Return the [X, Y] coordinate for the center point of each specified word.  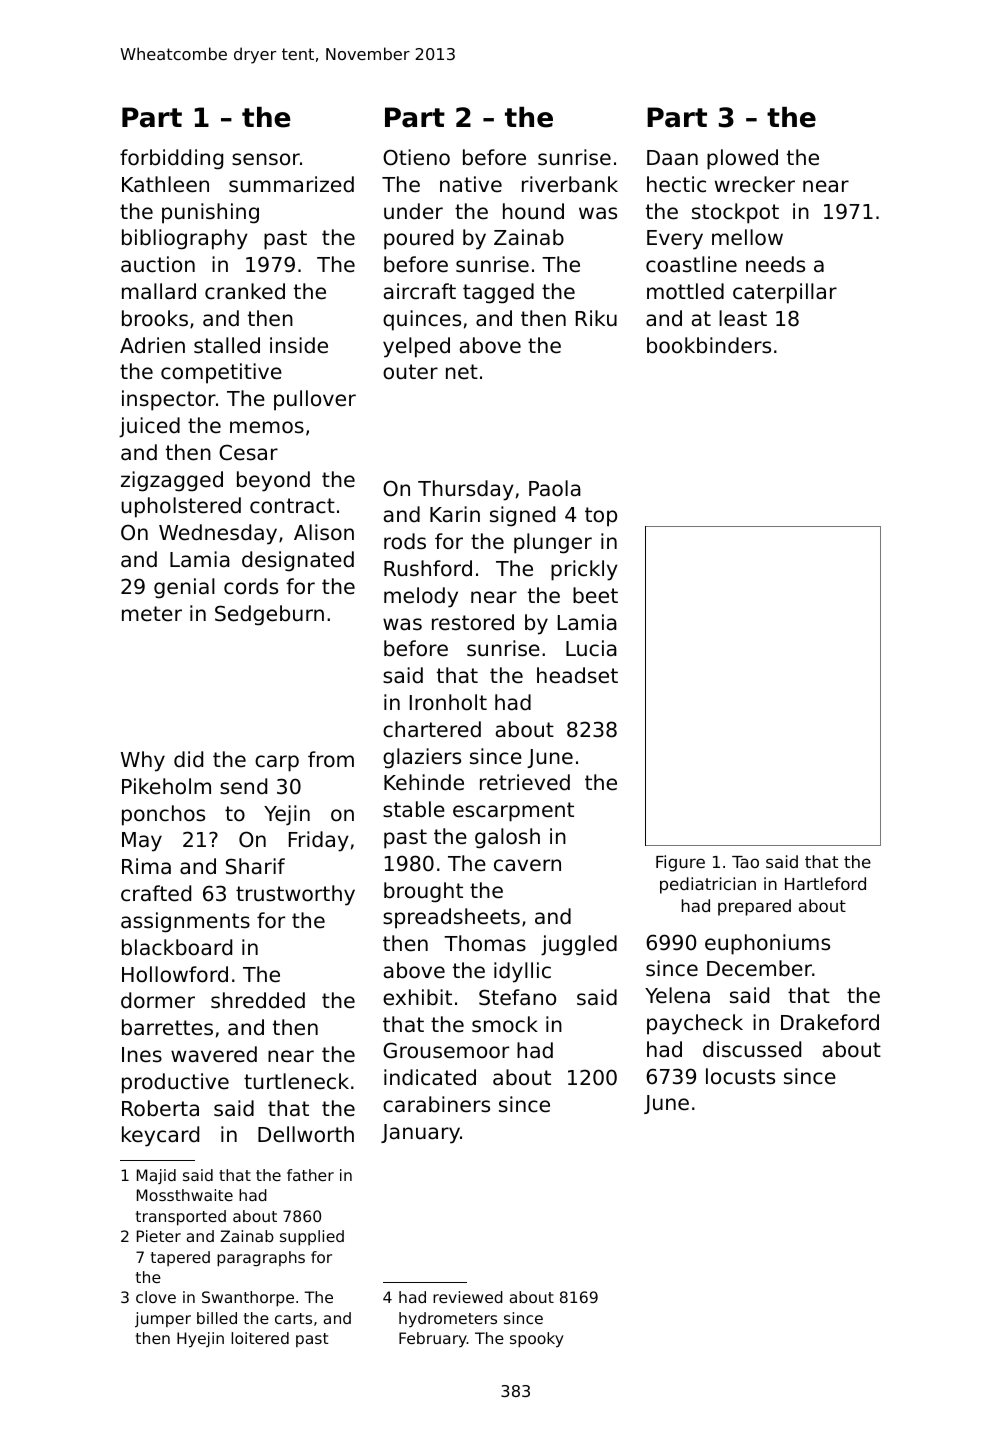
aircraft [420, 291]
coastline [691, 264]
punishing [210, 213]
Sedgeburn [269, 615]
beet [595, 595]
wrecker [755, 184]
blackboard [177, 947]
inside [299, 345]
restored [473, 622]
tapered [180, 1258]
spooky [537, 1340]
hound [533, 211]
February [433, 1339]
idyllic [522, 972]
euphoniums [767, 944]
